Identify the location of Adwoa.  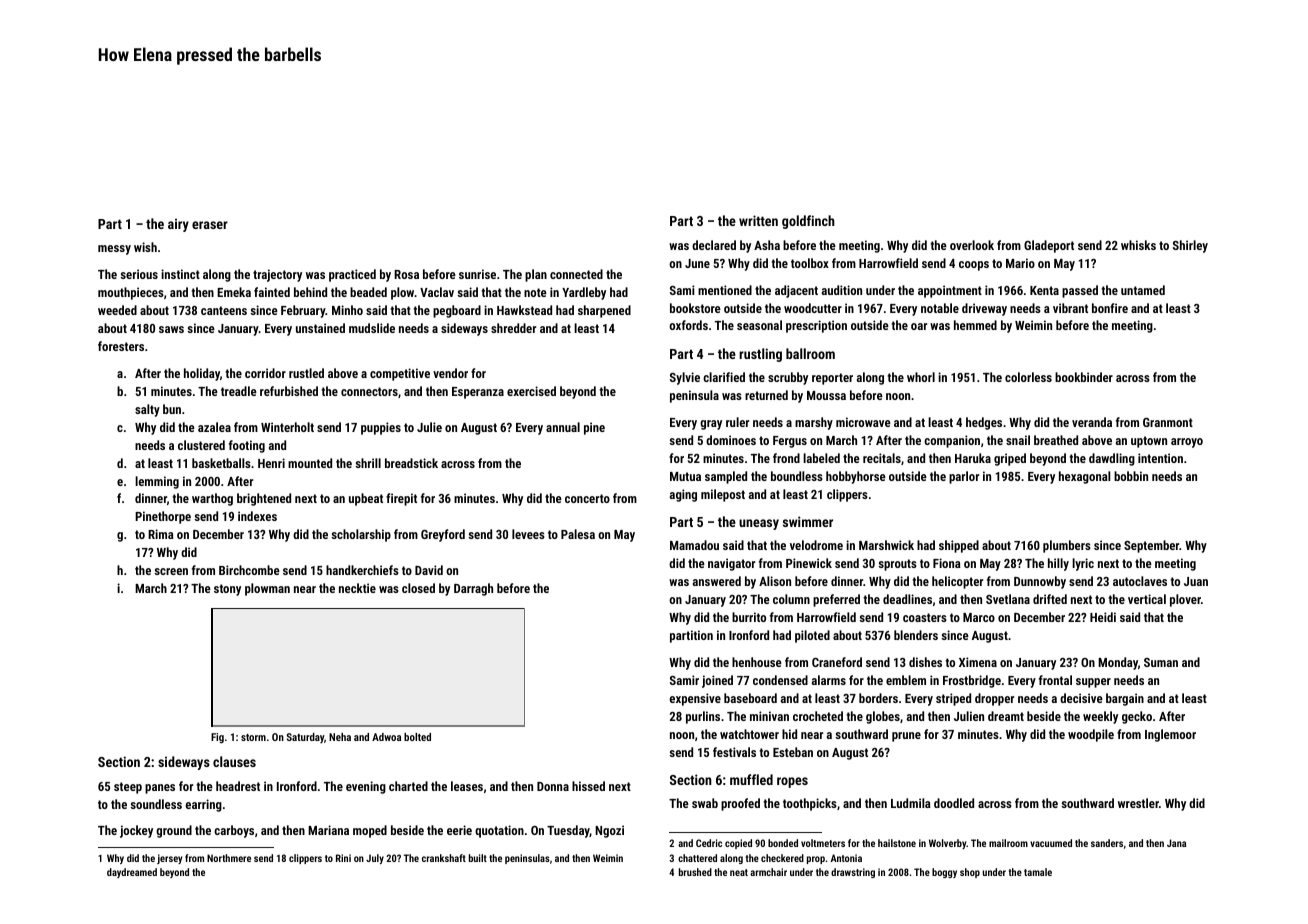
(386, 737).
